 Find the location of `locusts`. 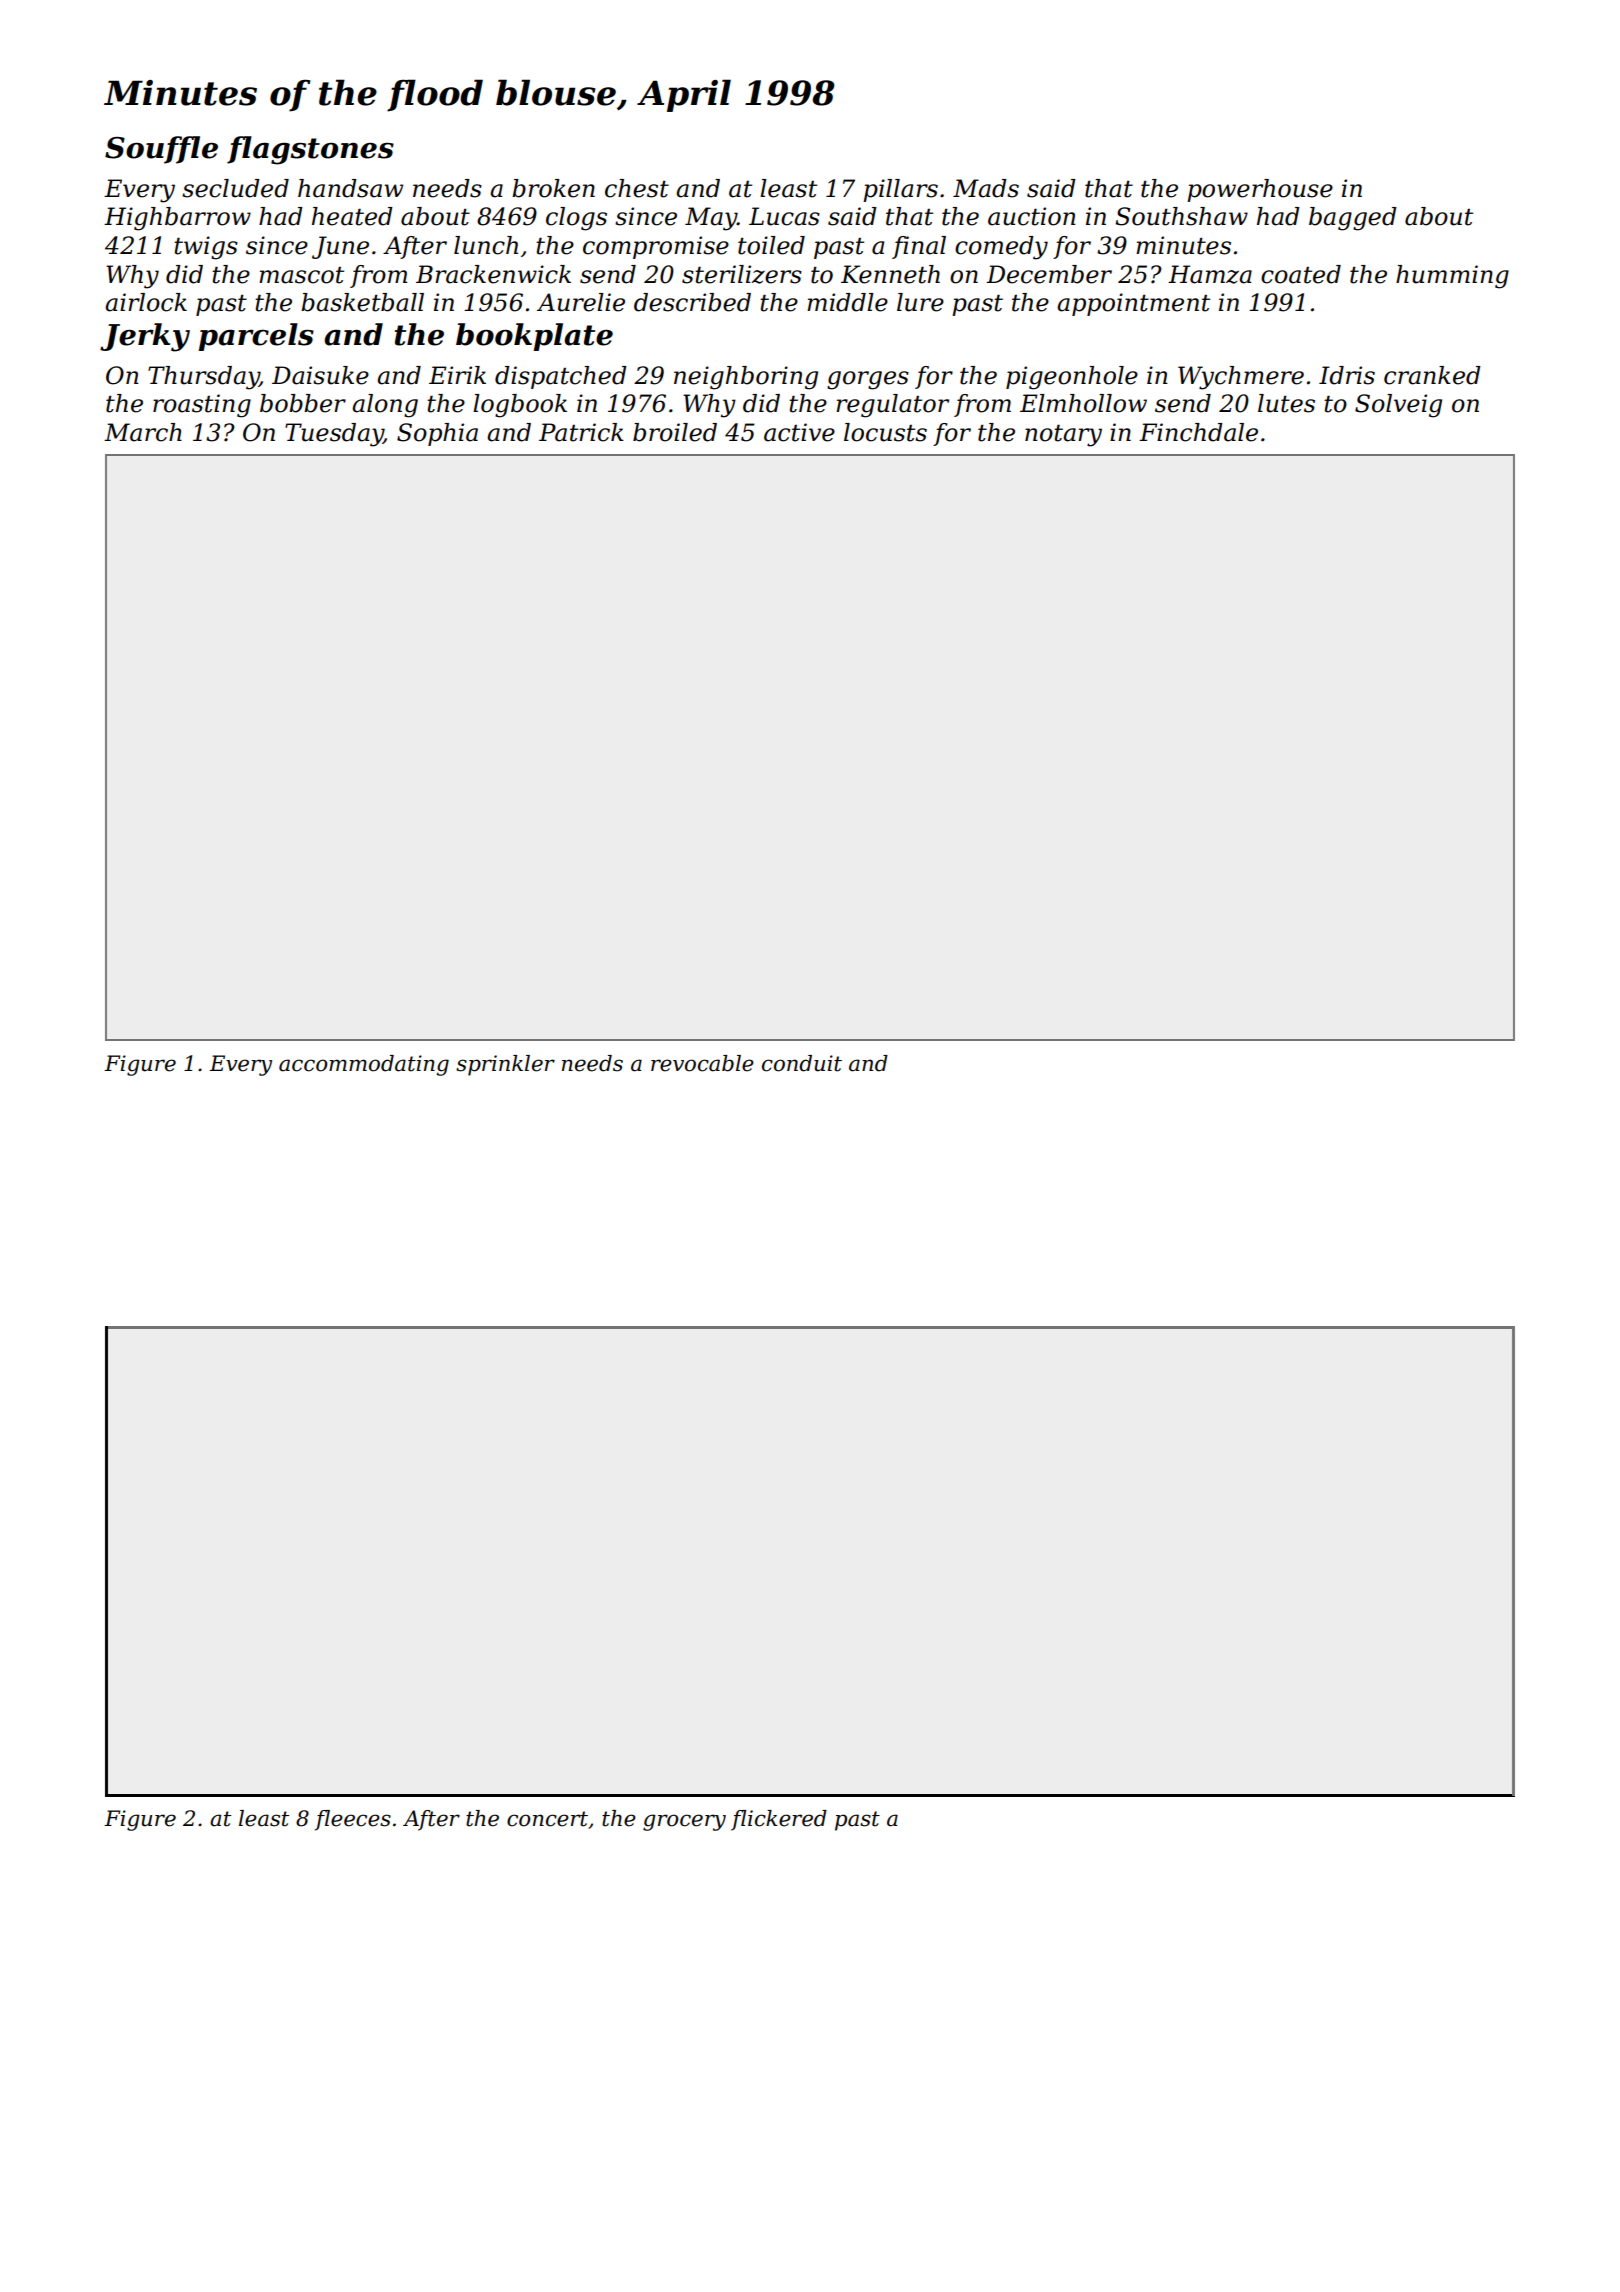

locusts is located at coordinates (885, 432).
